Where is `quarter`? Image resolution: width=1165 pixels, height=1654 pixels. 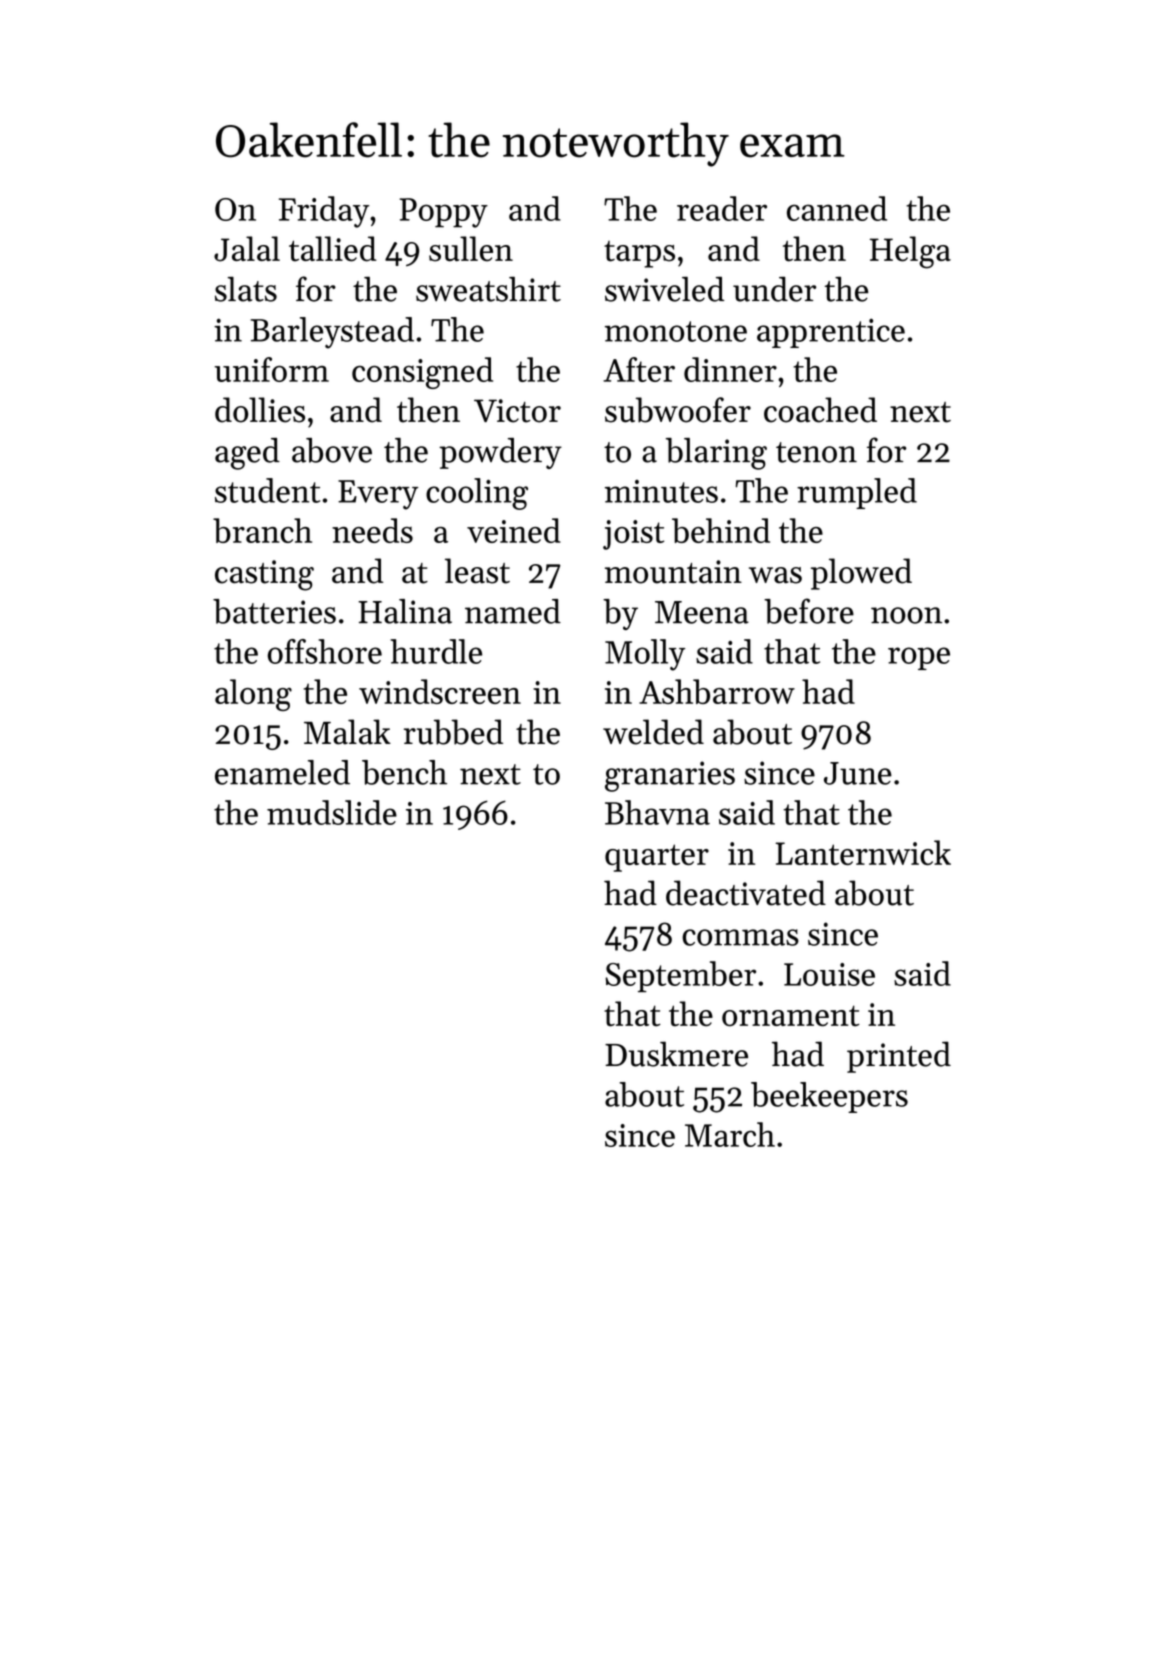 quarter is located at coordinates (657, 858).
